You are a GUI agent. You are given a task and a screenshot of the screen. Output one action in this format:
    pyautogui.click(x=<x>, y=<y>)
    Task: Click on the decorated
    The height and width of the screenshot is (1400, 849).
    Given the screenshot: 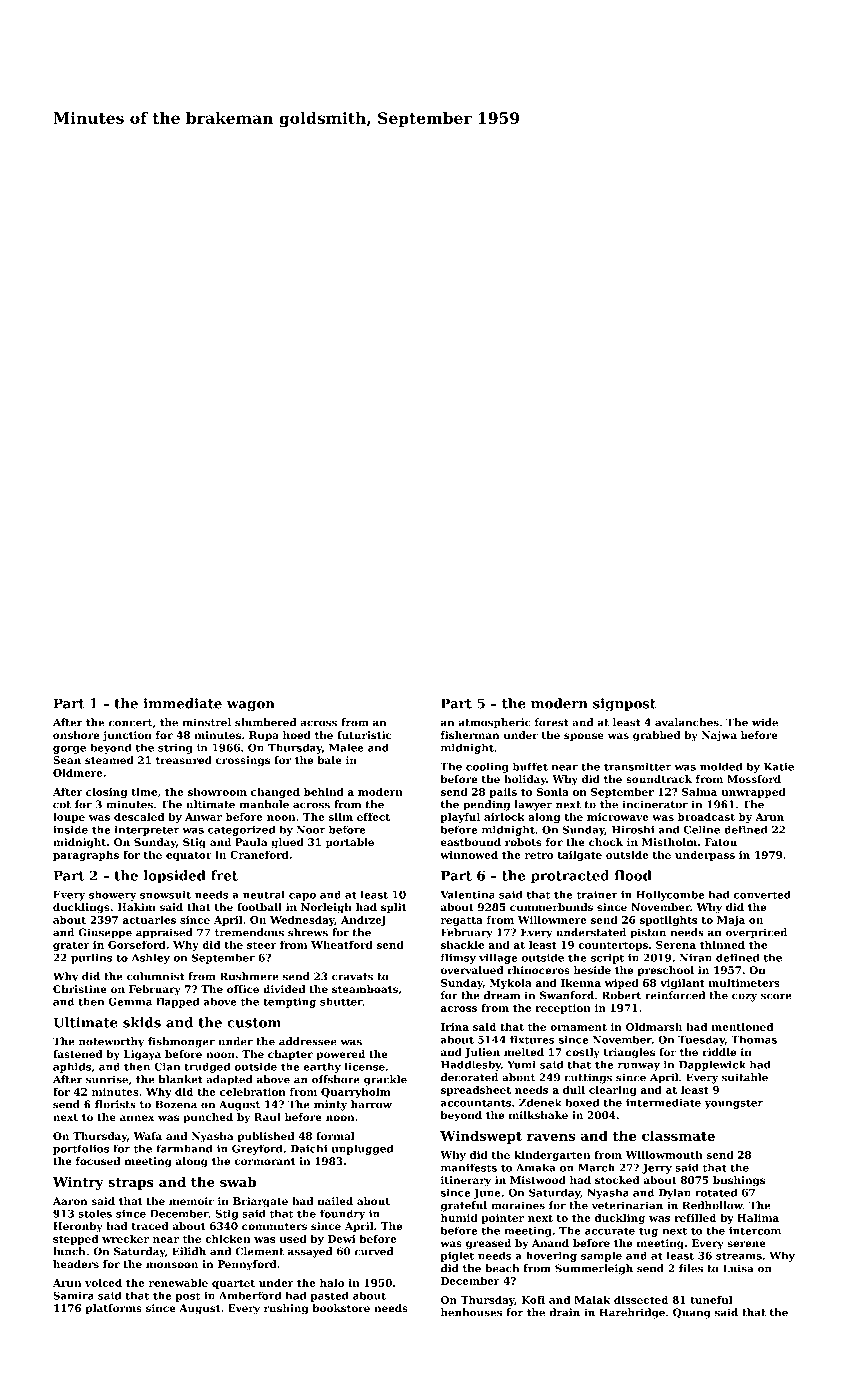 What is the action you would take?
    pyautogui.click(x=469, y=1077)
